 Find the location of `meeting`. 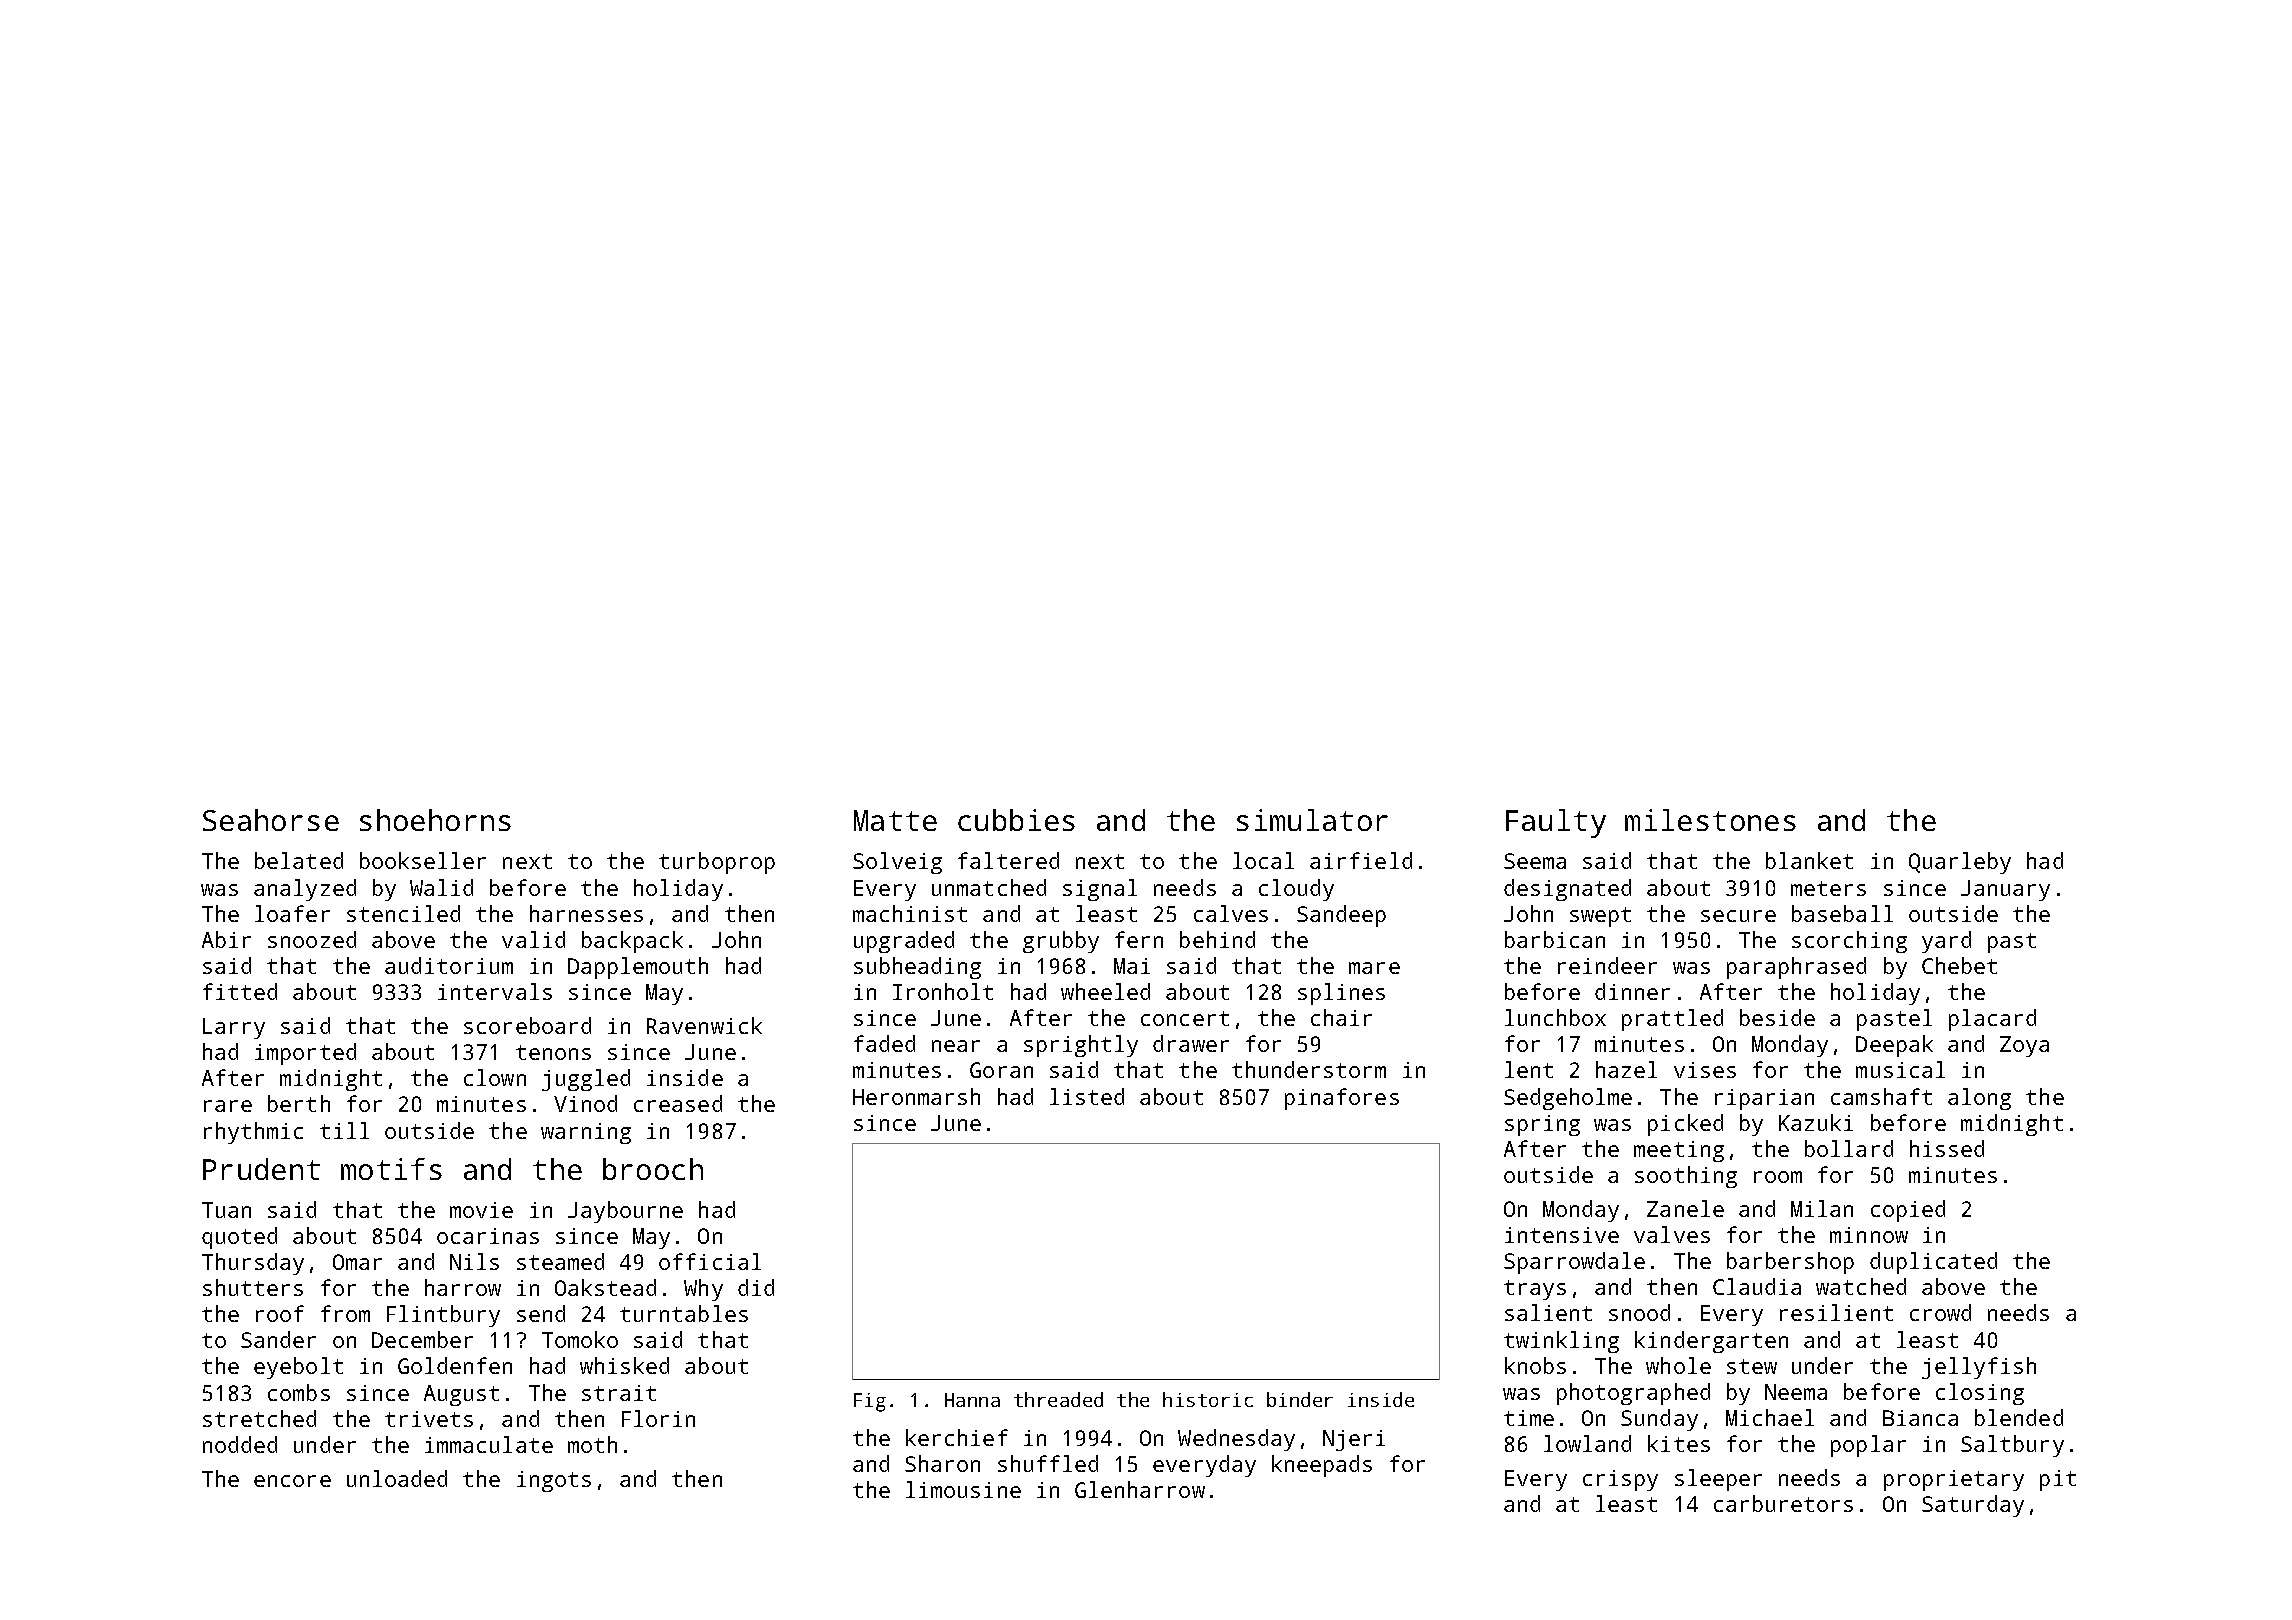

meeting is located at coordinates (1679, 1151).
